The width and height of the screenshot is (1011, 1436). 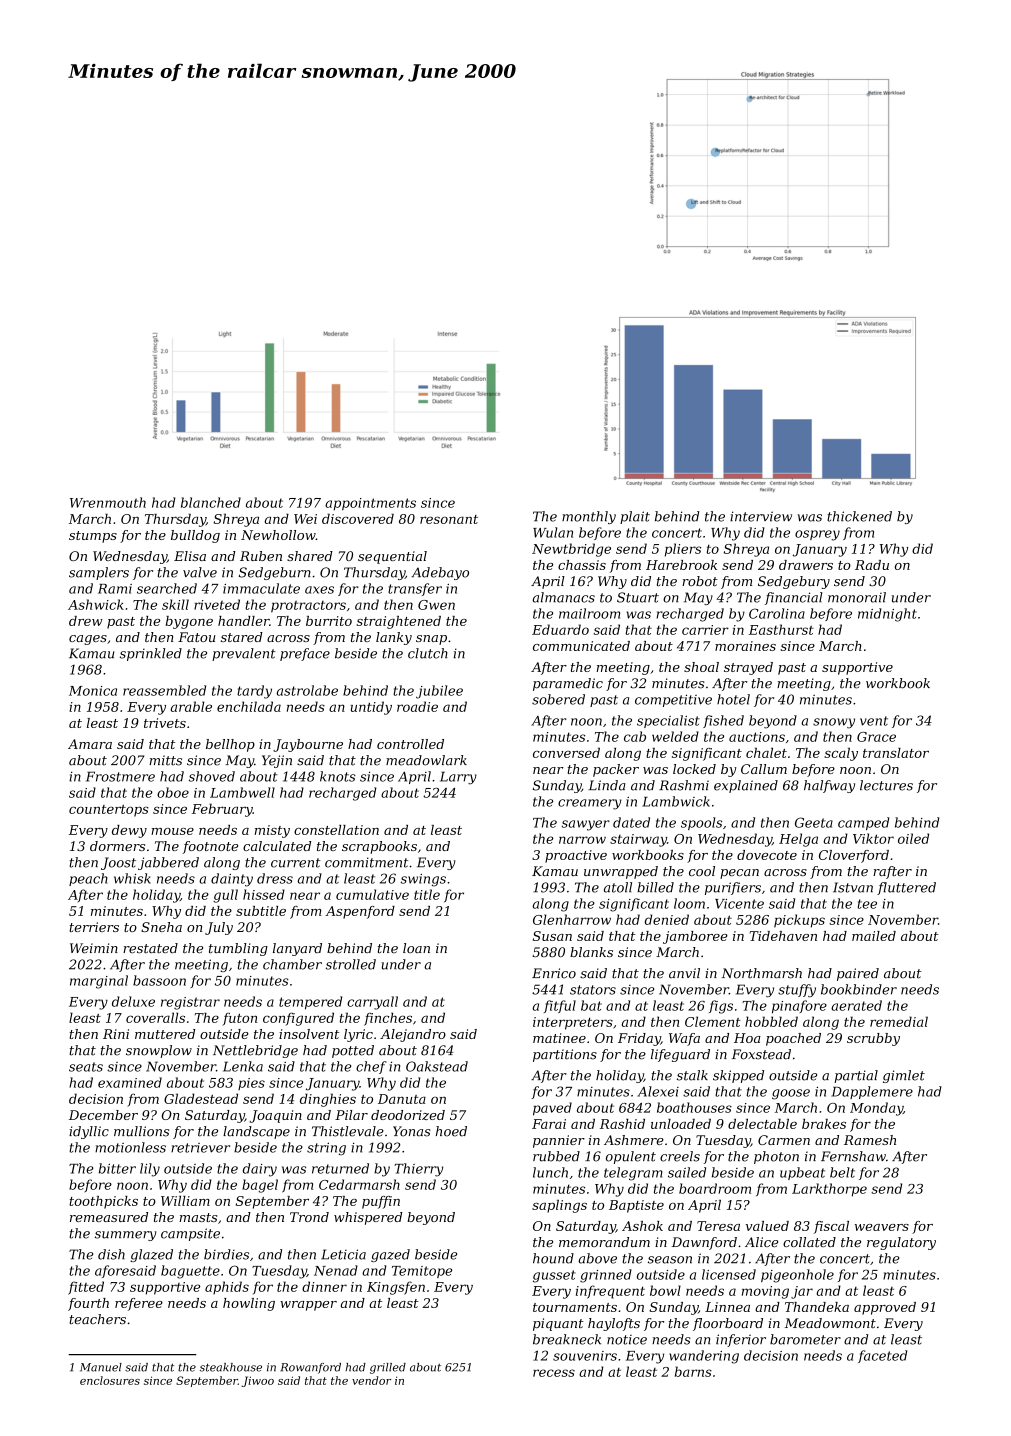 I want to click on Enrico, so click(x=554, y=973).
